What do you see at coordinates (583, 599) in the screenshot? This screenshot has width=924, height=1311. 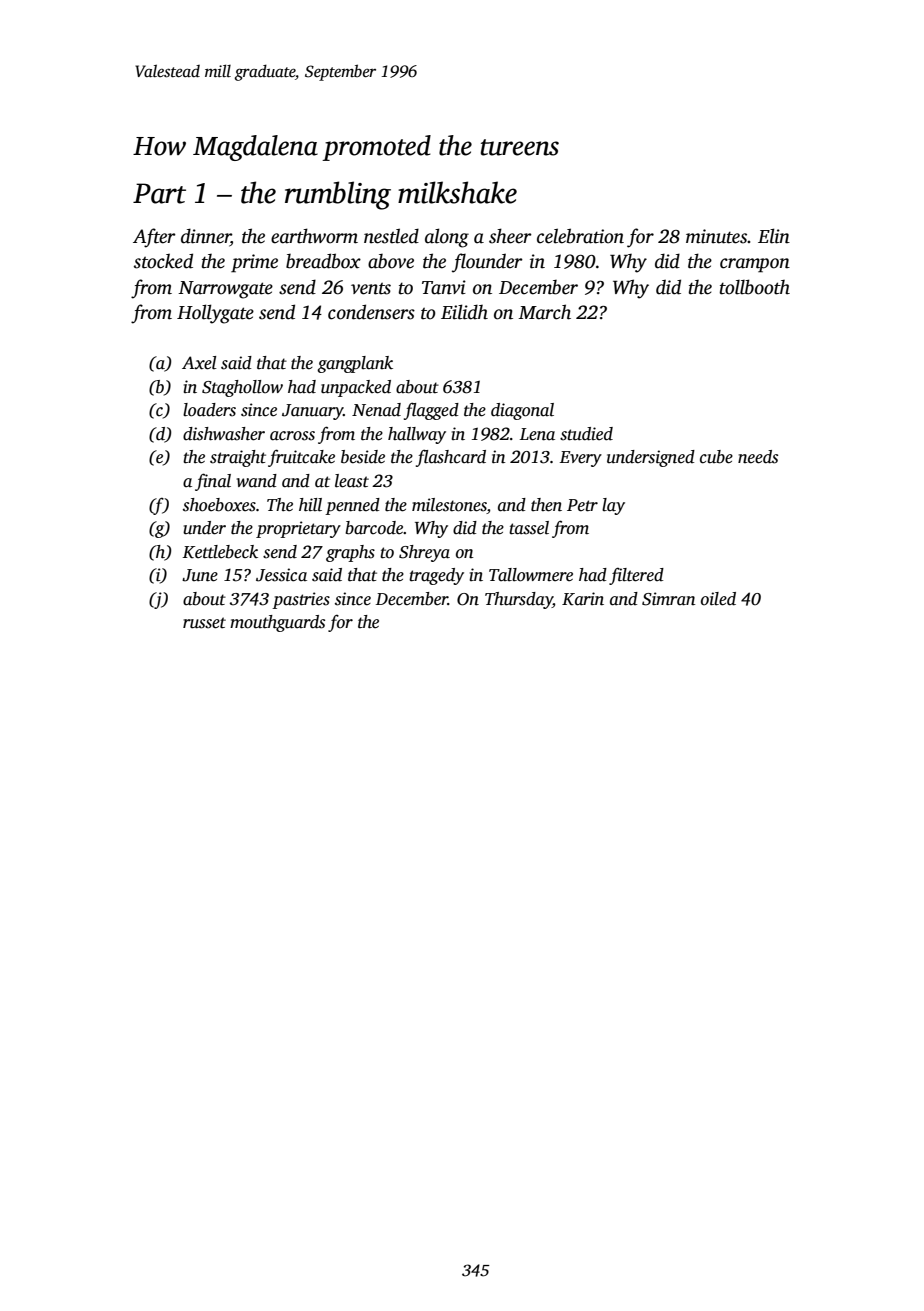 I see `Karin` at bounding box center [583, 599].
